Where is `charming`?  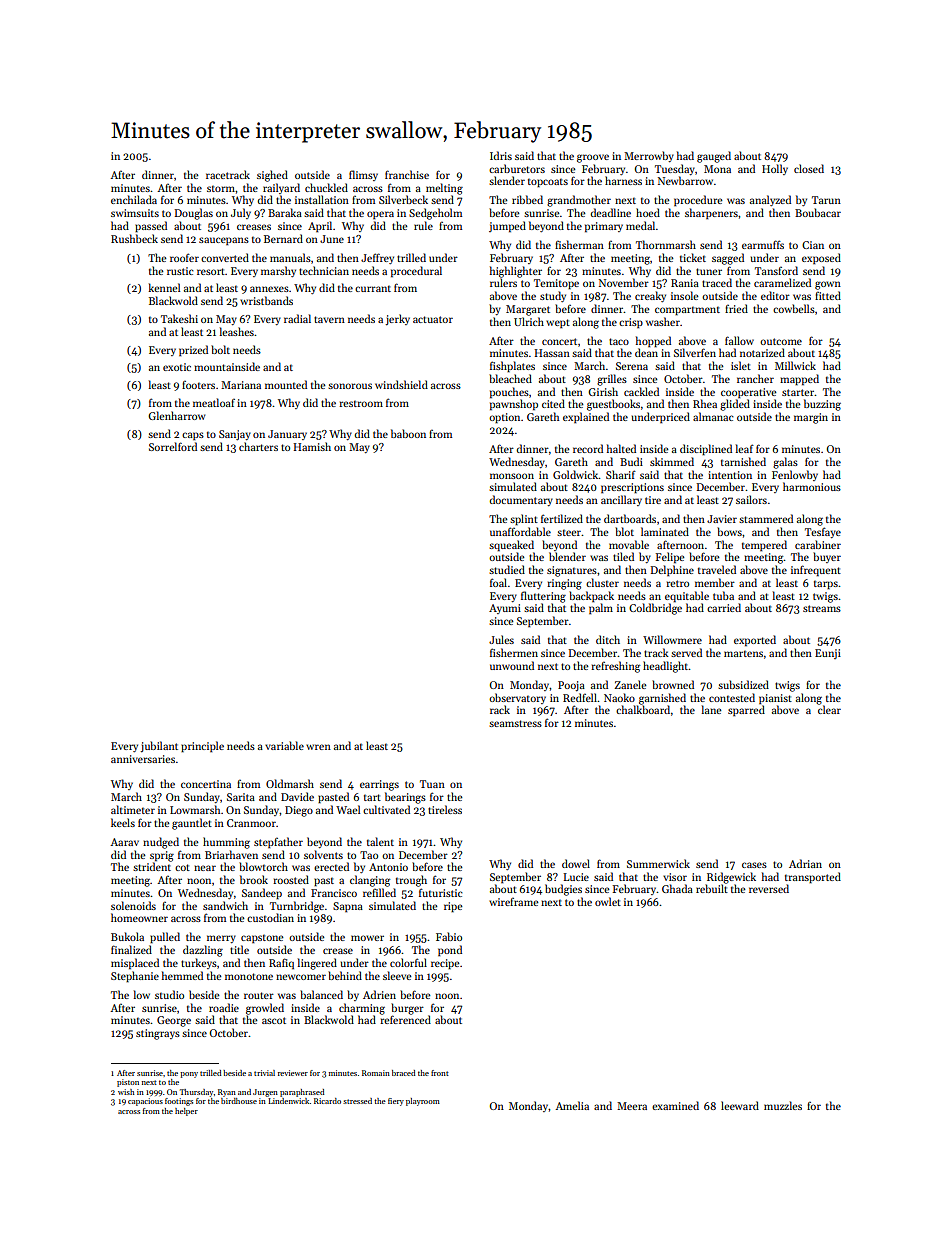 charming is located at coordinates (362, 1009).
